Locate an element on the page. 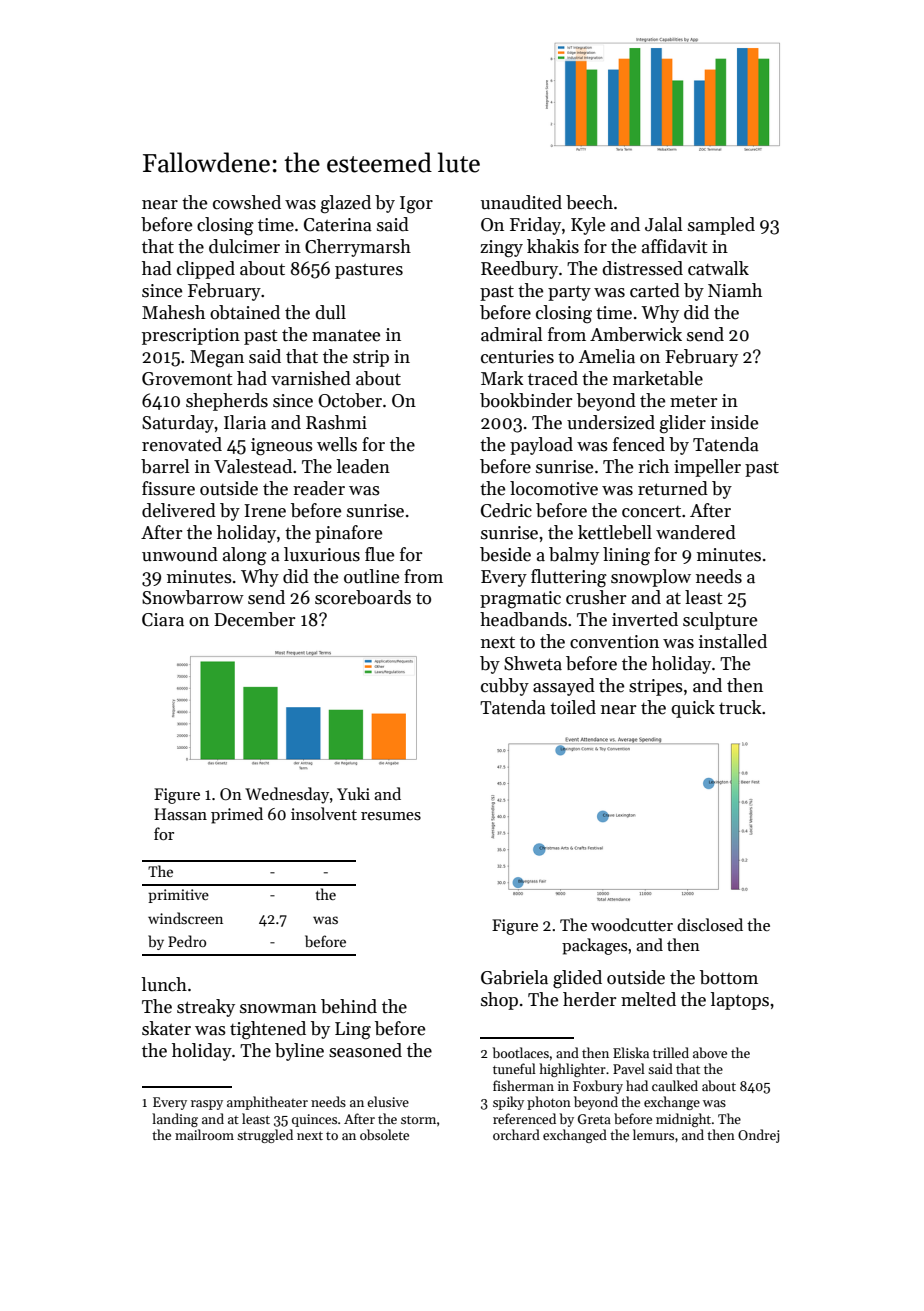  inside is located at coordinates (734, 422).
